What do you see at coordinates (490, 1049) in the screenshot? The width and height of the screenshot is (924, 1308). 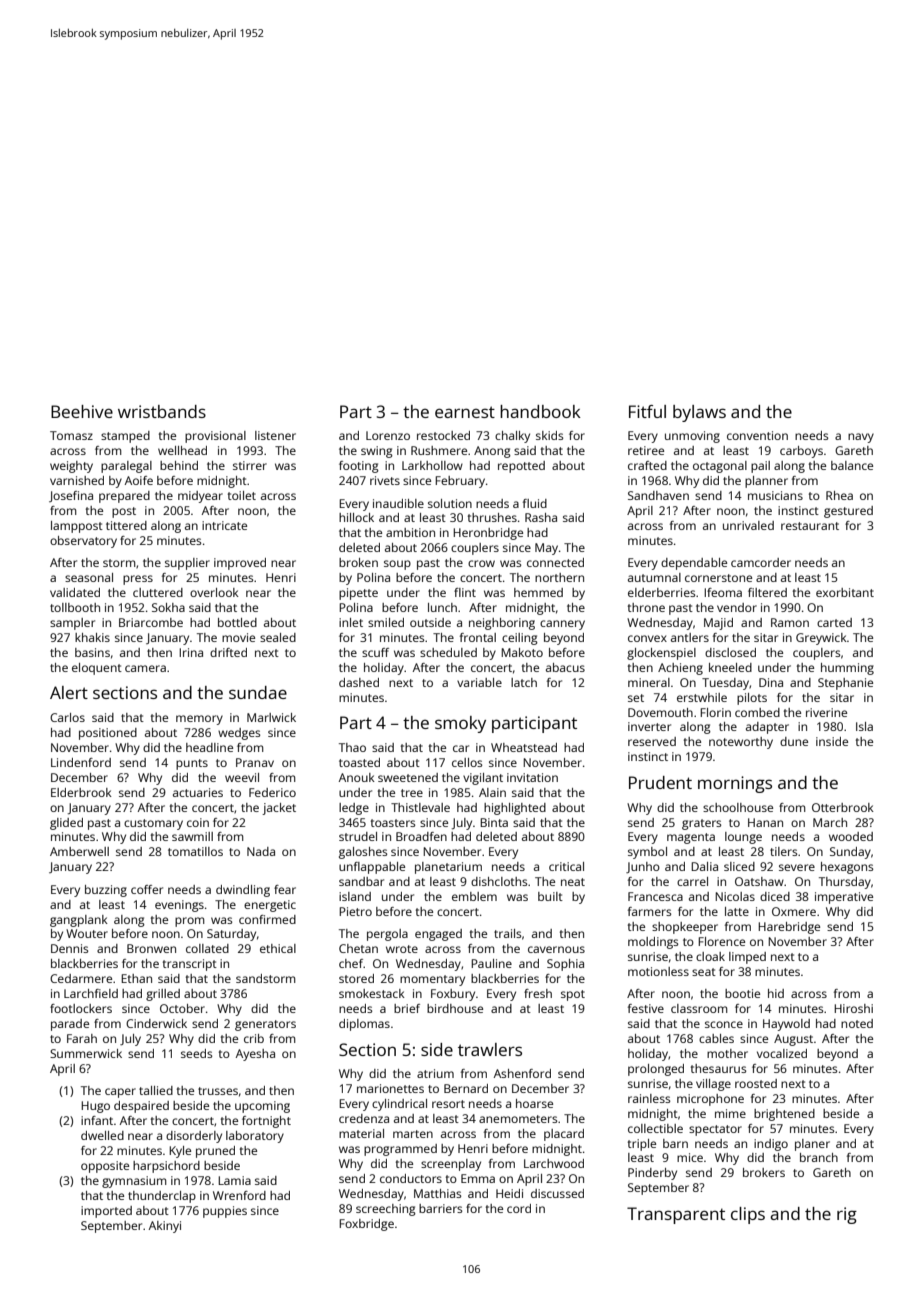 I see `trawlers` at bounding box center [490, 1049].
